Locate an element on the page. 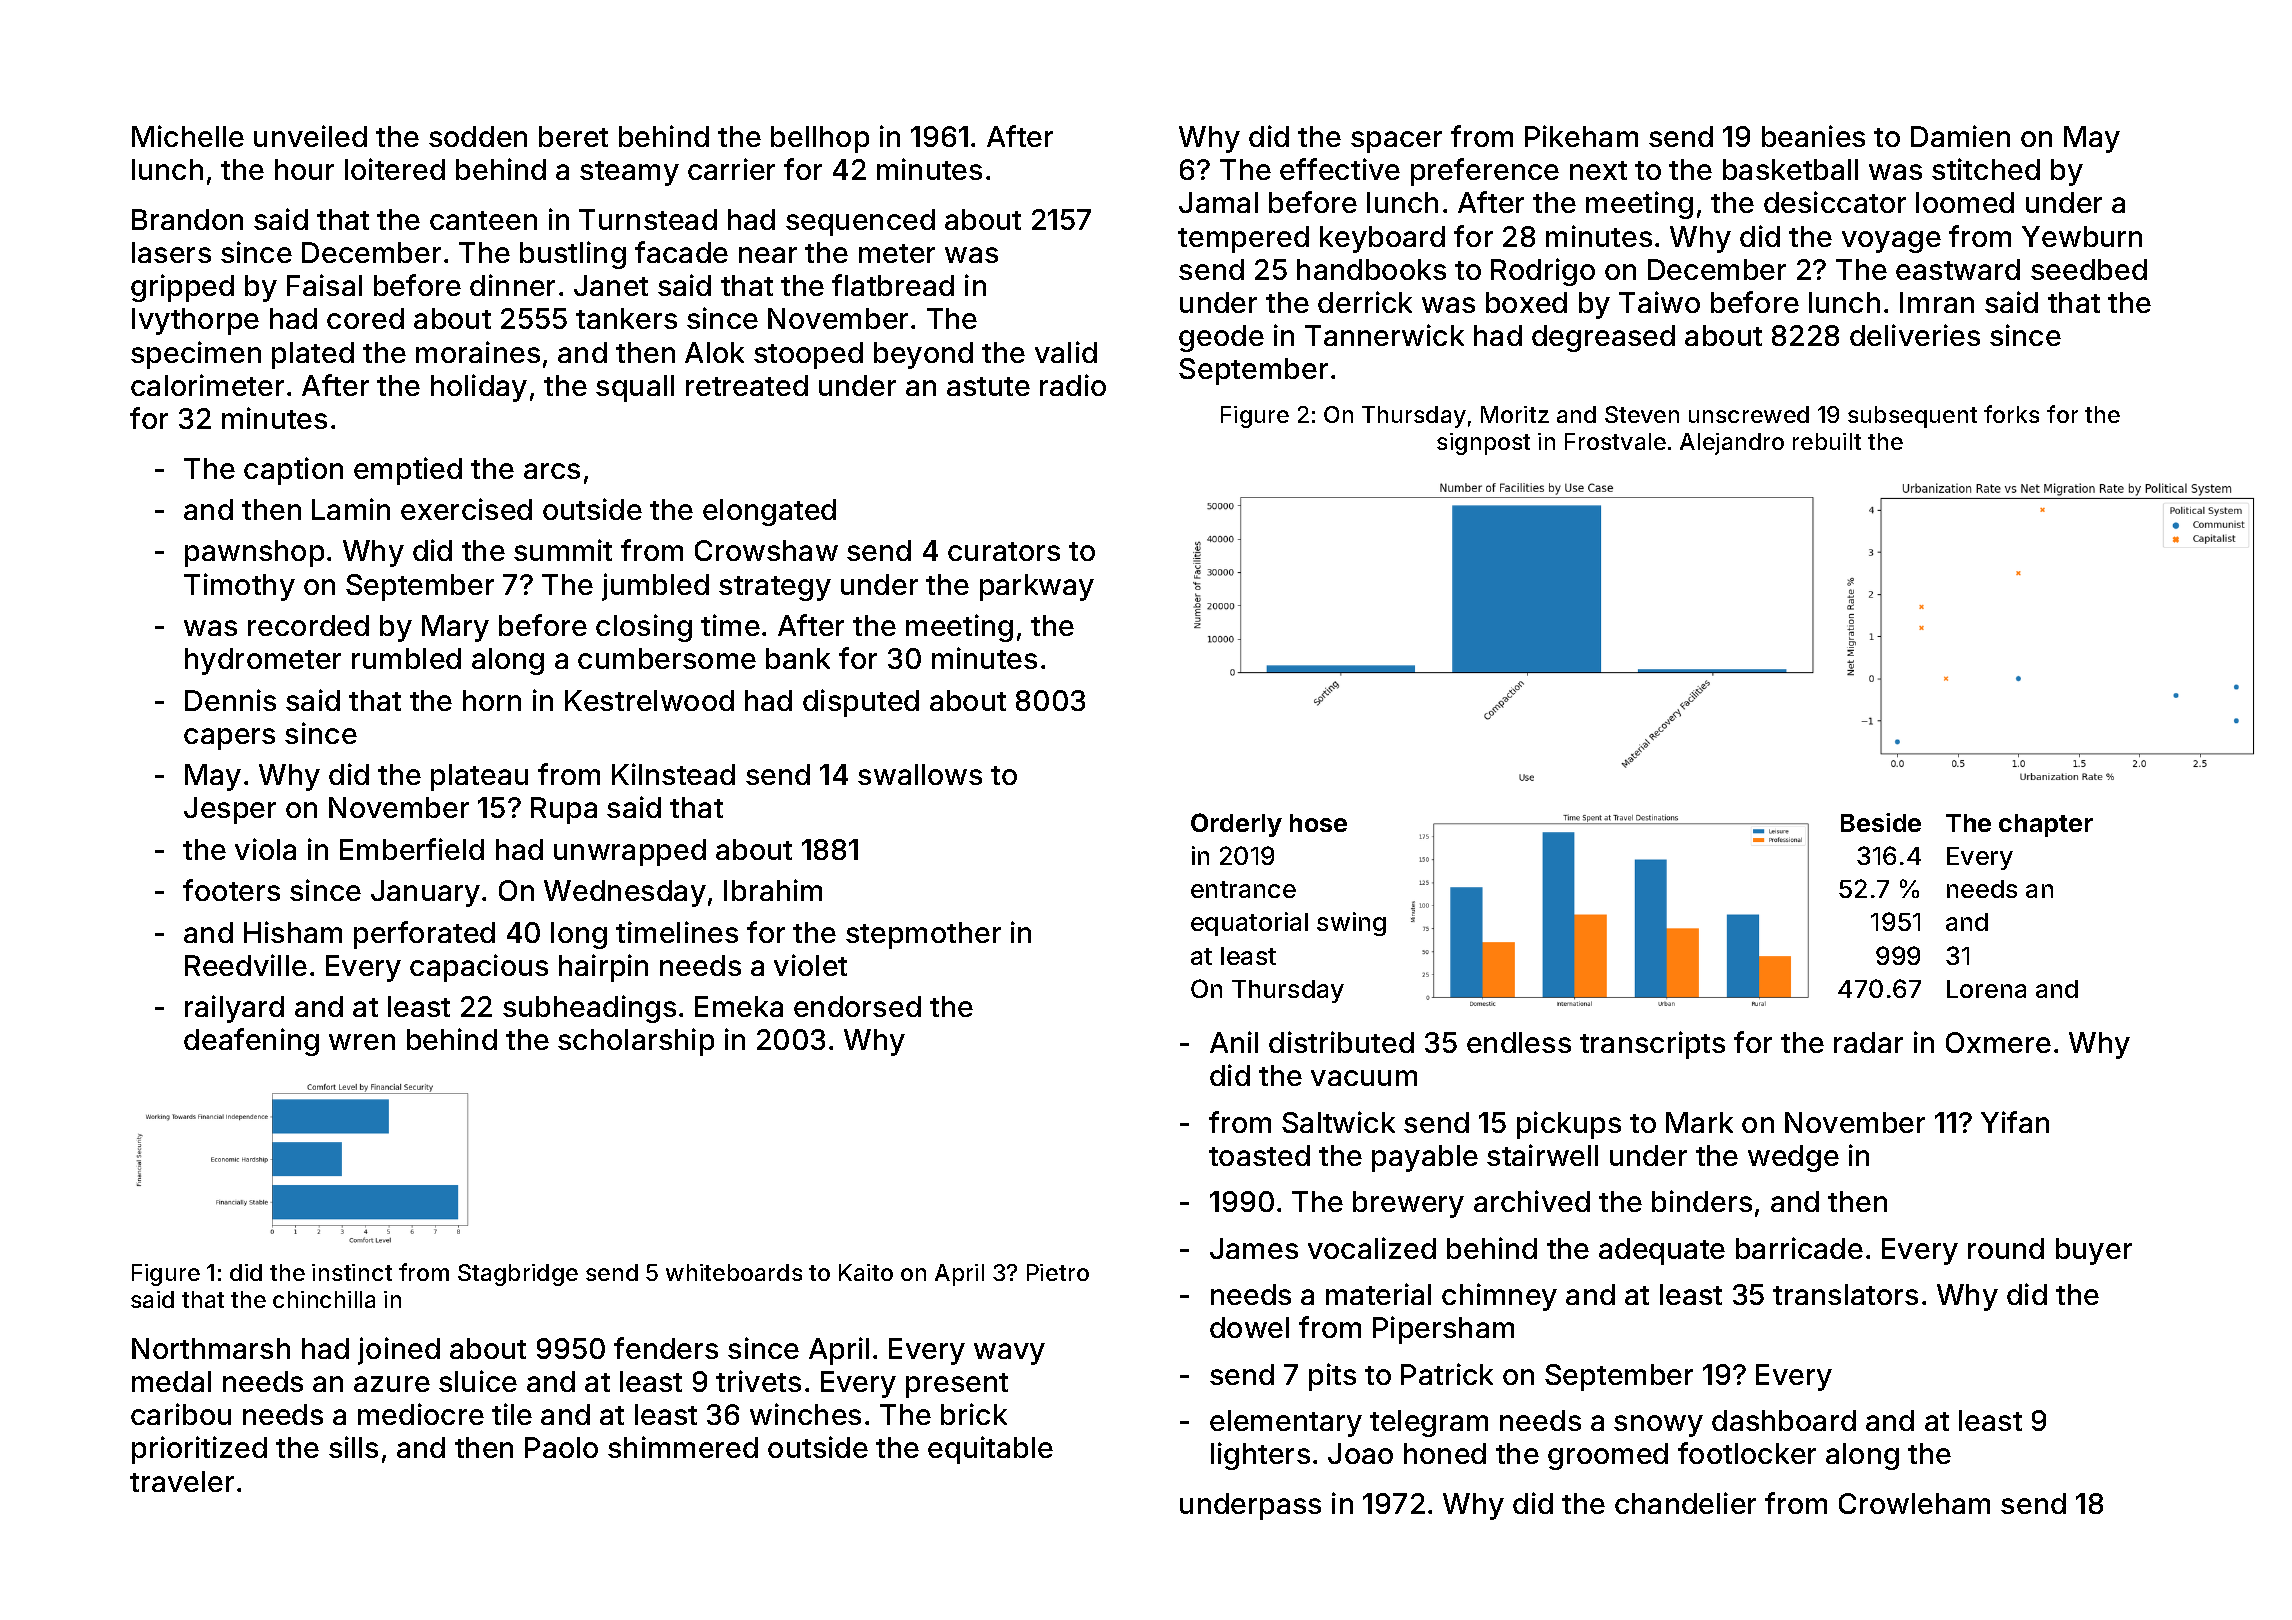 This document has height=1620, width=2292. spacer is located at coordinates (1396, 142).
